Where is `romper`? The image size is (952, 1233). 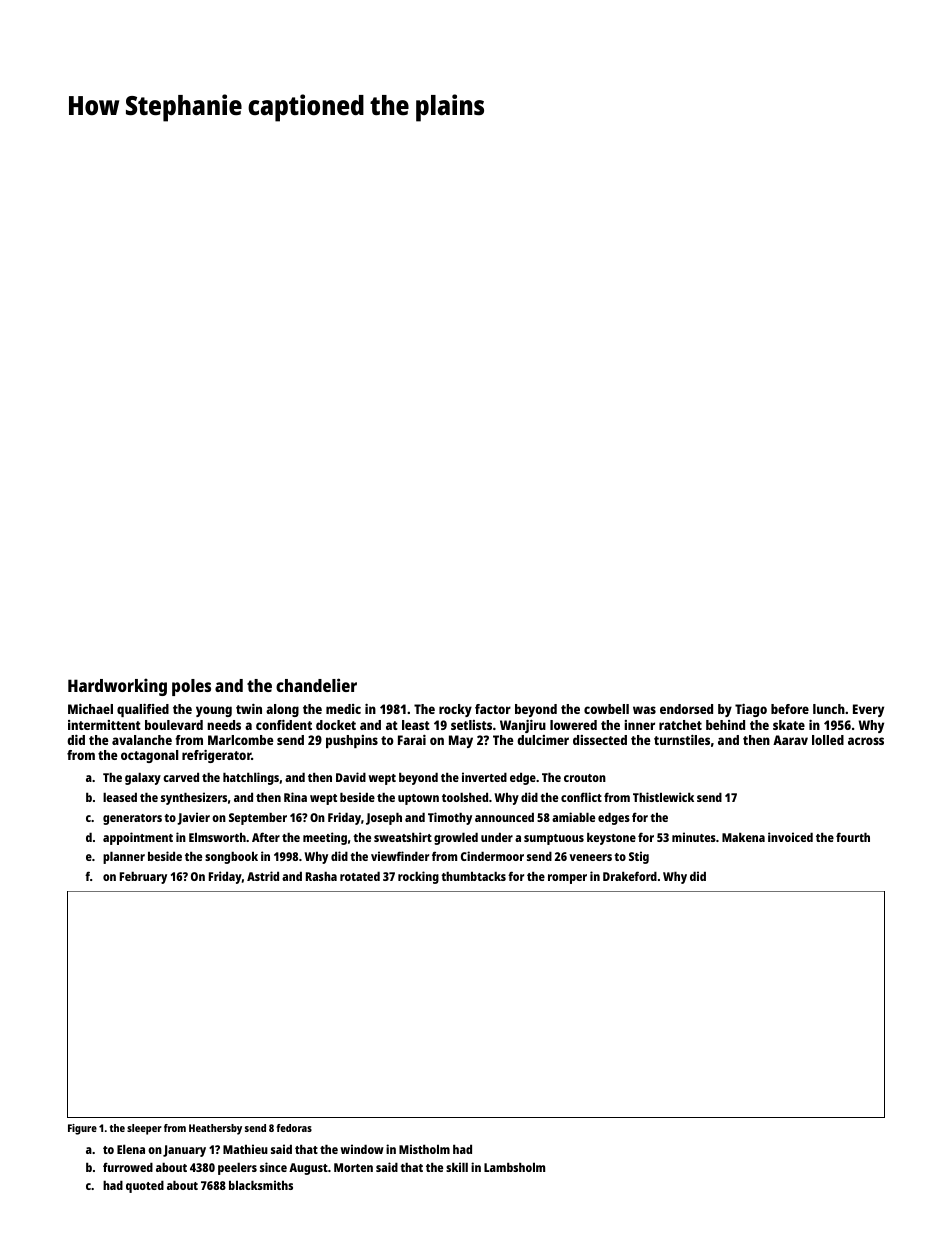 romper is located at coordinates (567, 879).
